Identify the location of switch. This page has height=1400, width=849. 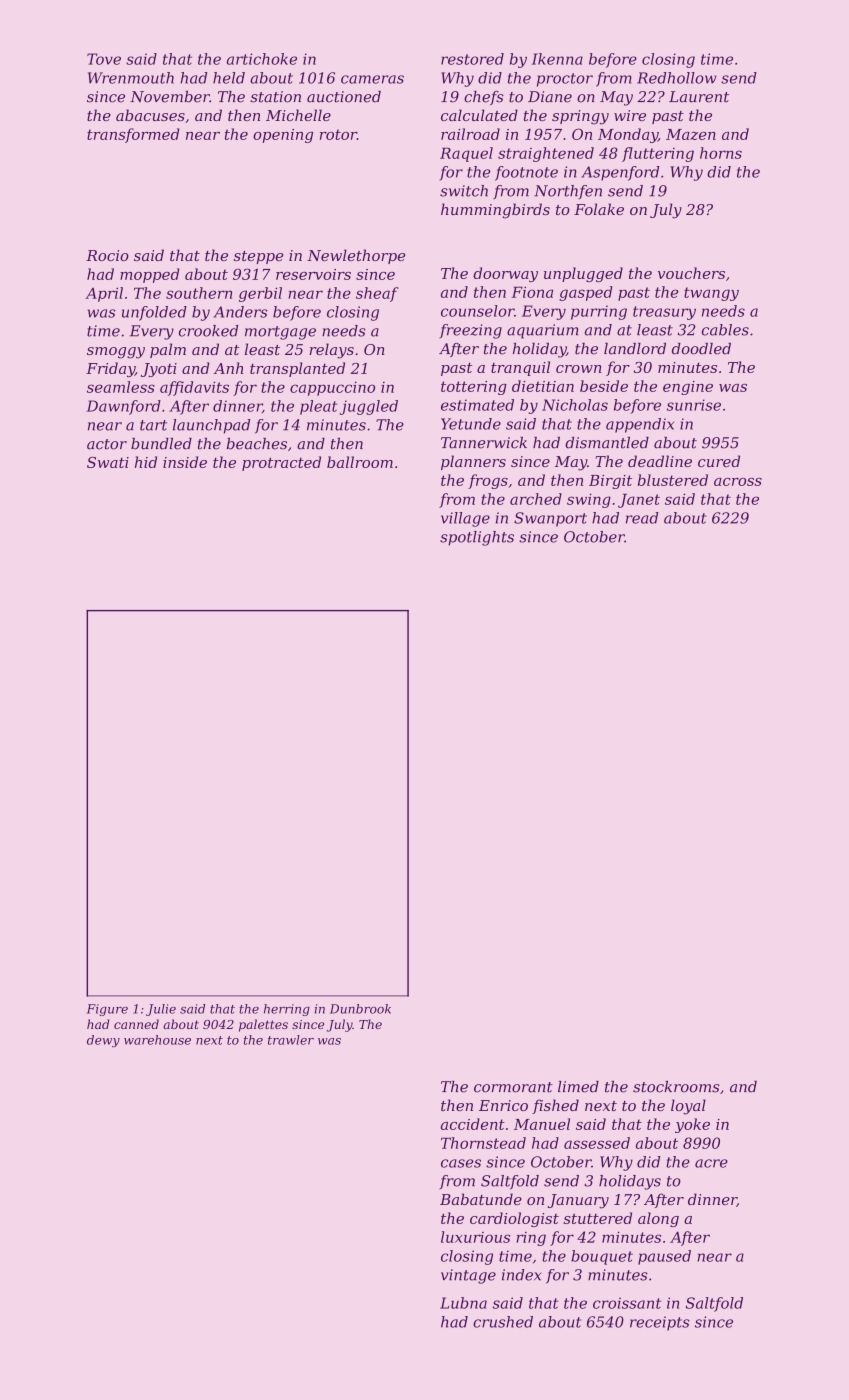
(464, 191).
